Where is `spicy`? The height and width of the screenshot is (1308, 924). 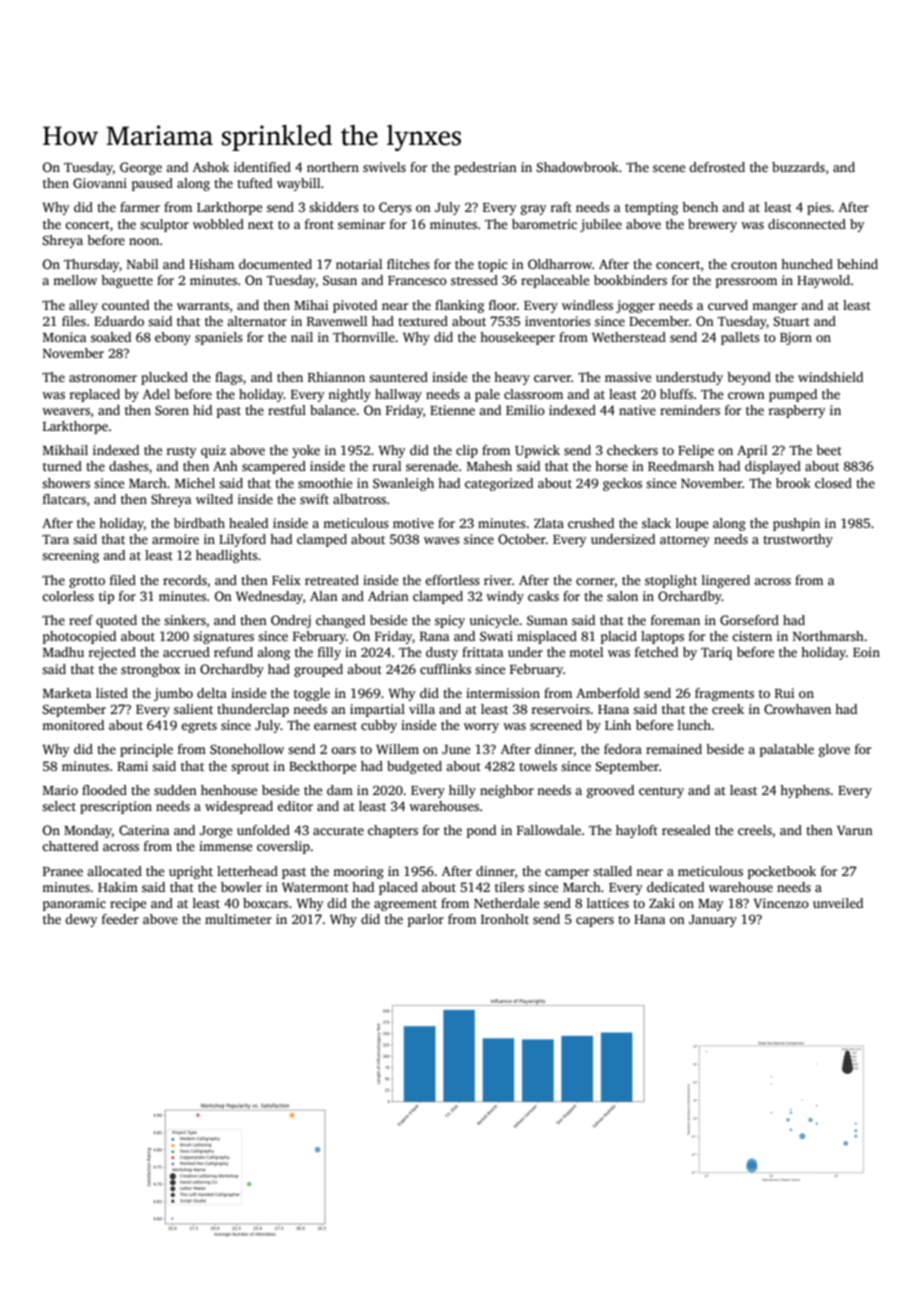 spicy is located at coordinates (450, 621).
